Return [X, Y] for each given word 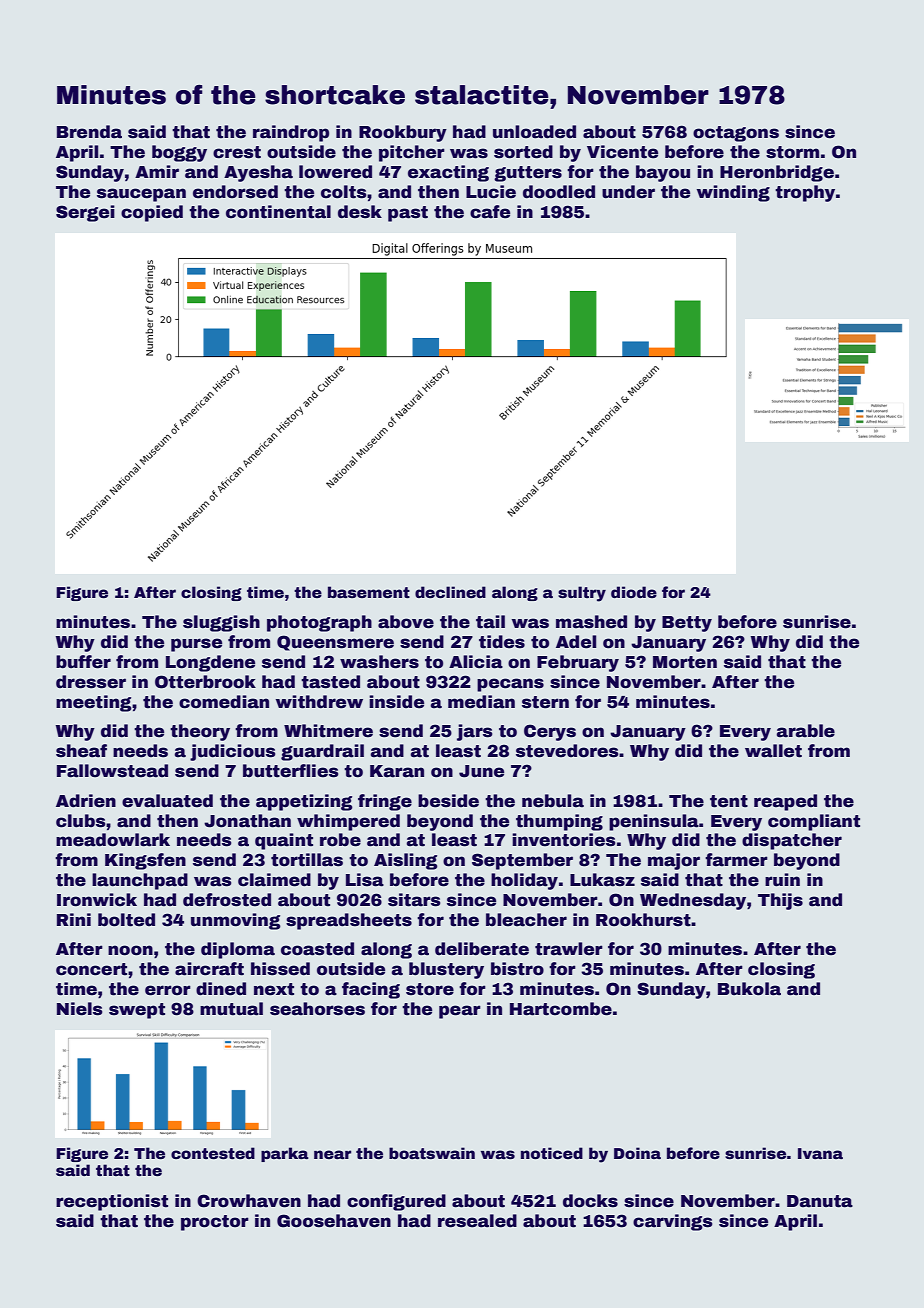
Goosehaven [334, 1221]
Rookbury [403, 133]
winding [733, 193]
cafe [490, 212]
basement [369, 592]
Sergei [85, 213]
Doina [637, 1153]
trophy [805, 193]
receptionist [112, 1202]
